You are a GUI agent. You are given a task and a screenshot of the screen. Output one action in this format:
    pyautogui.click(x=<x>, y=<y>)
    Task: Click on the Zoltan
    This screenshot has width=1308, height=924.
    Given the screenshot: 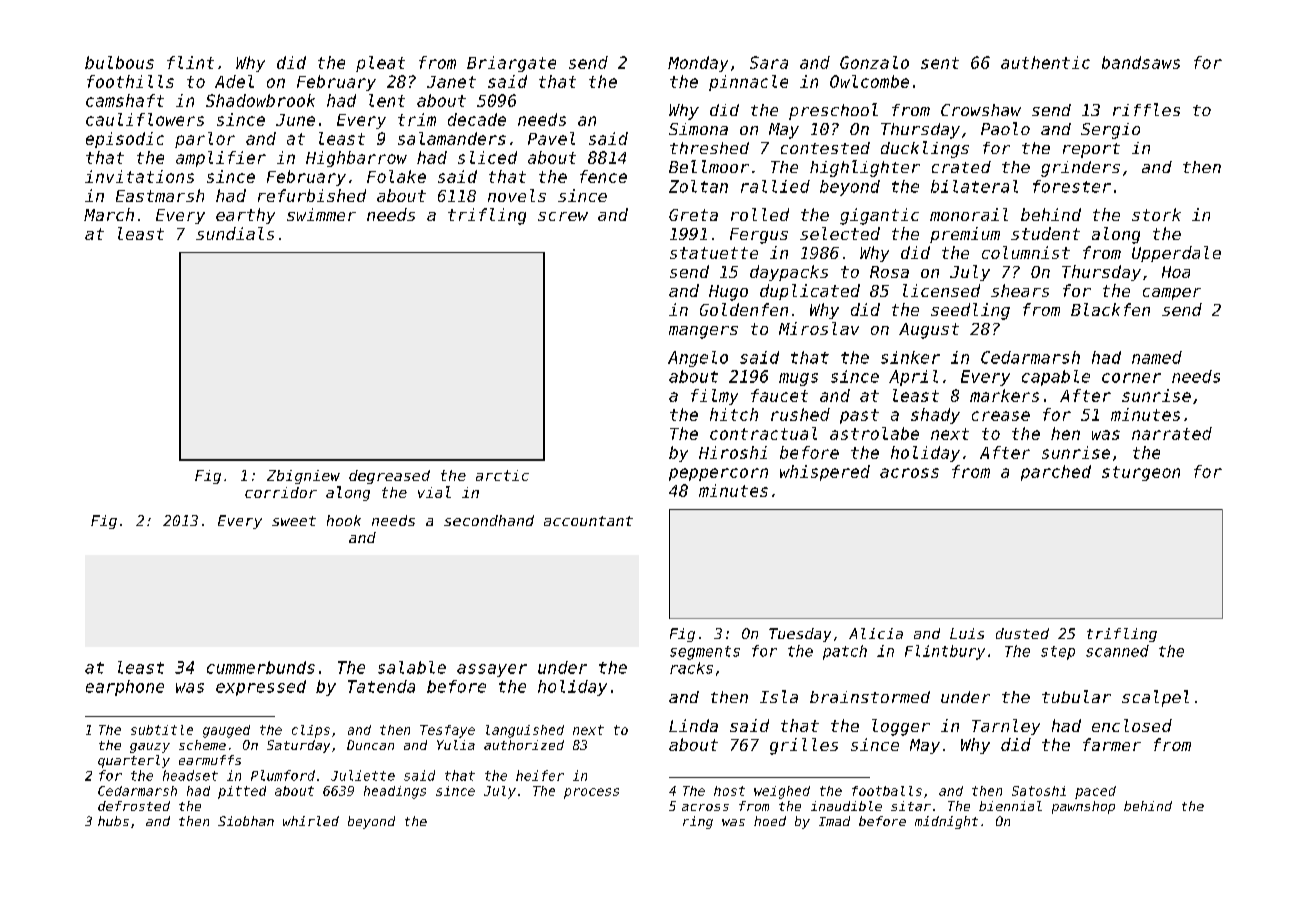 What is the action you would take?
    pyautogui.click(x=698, y=186)
